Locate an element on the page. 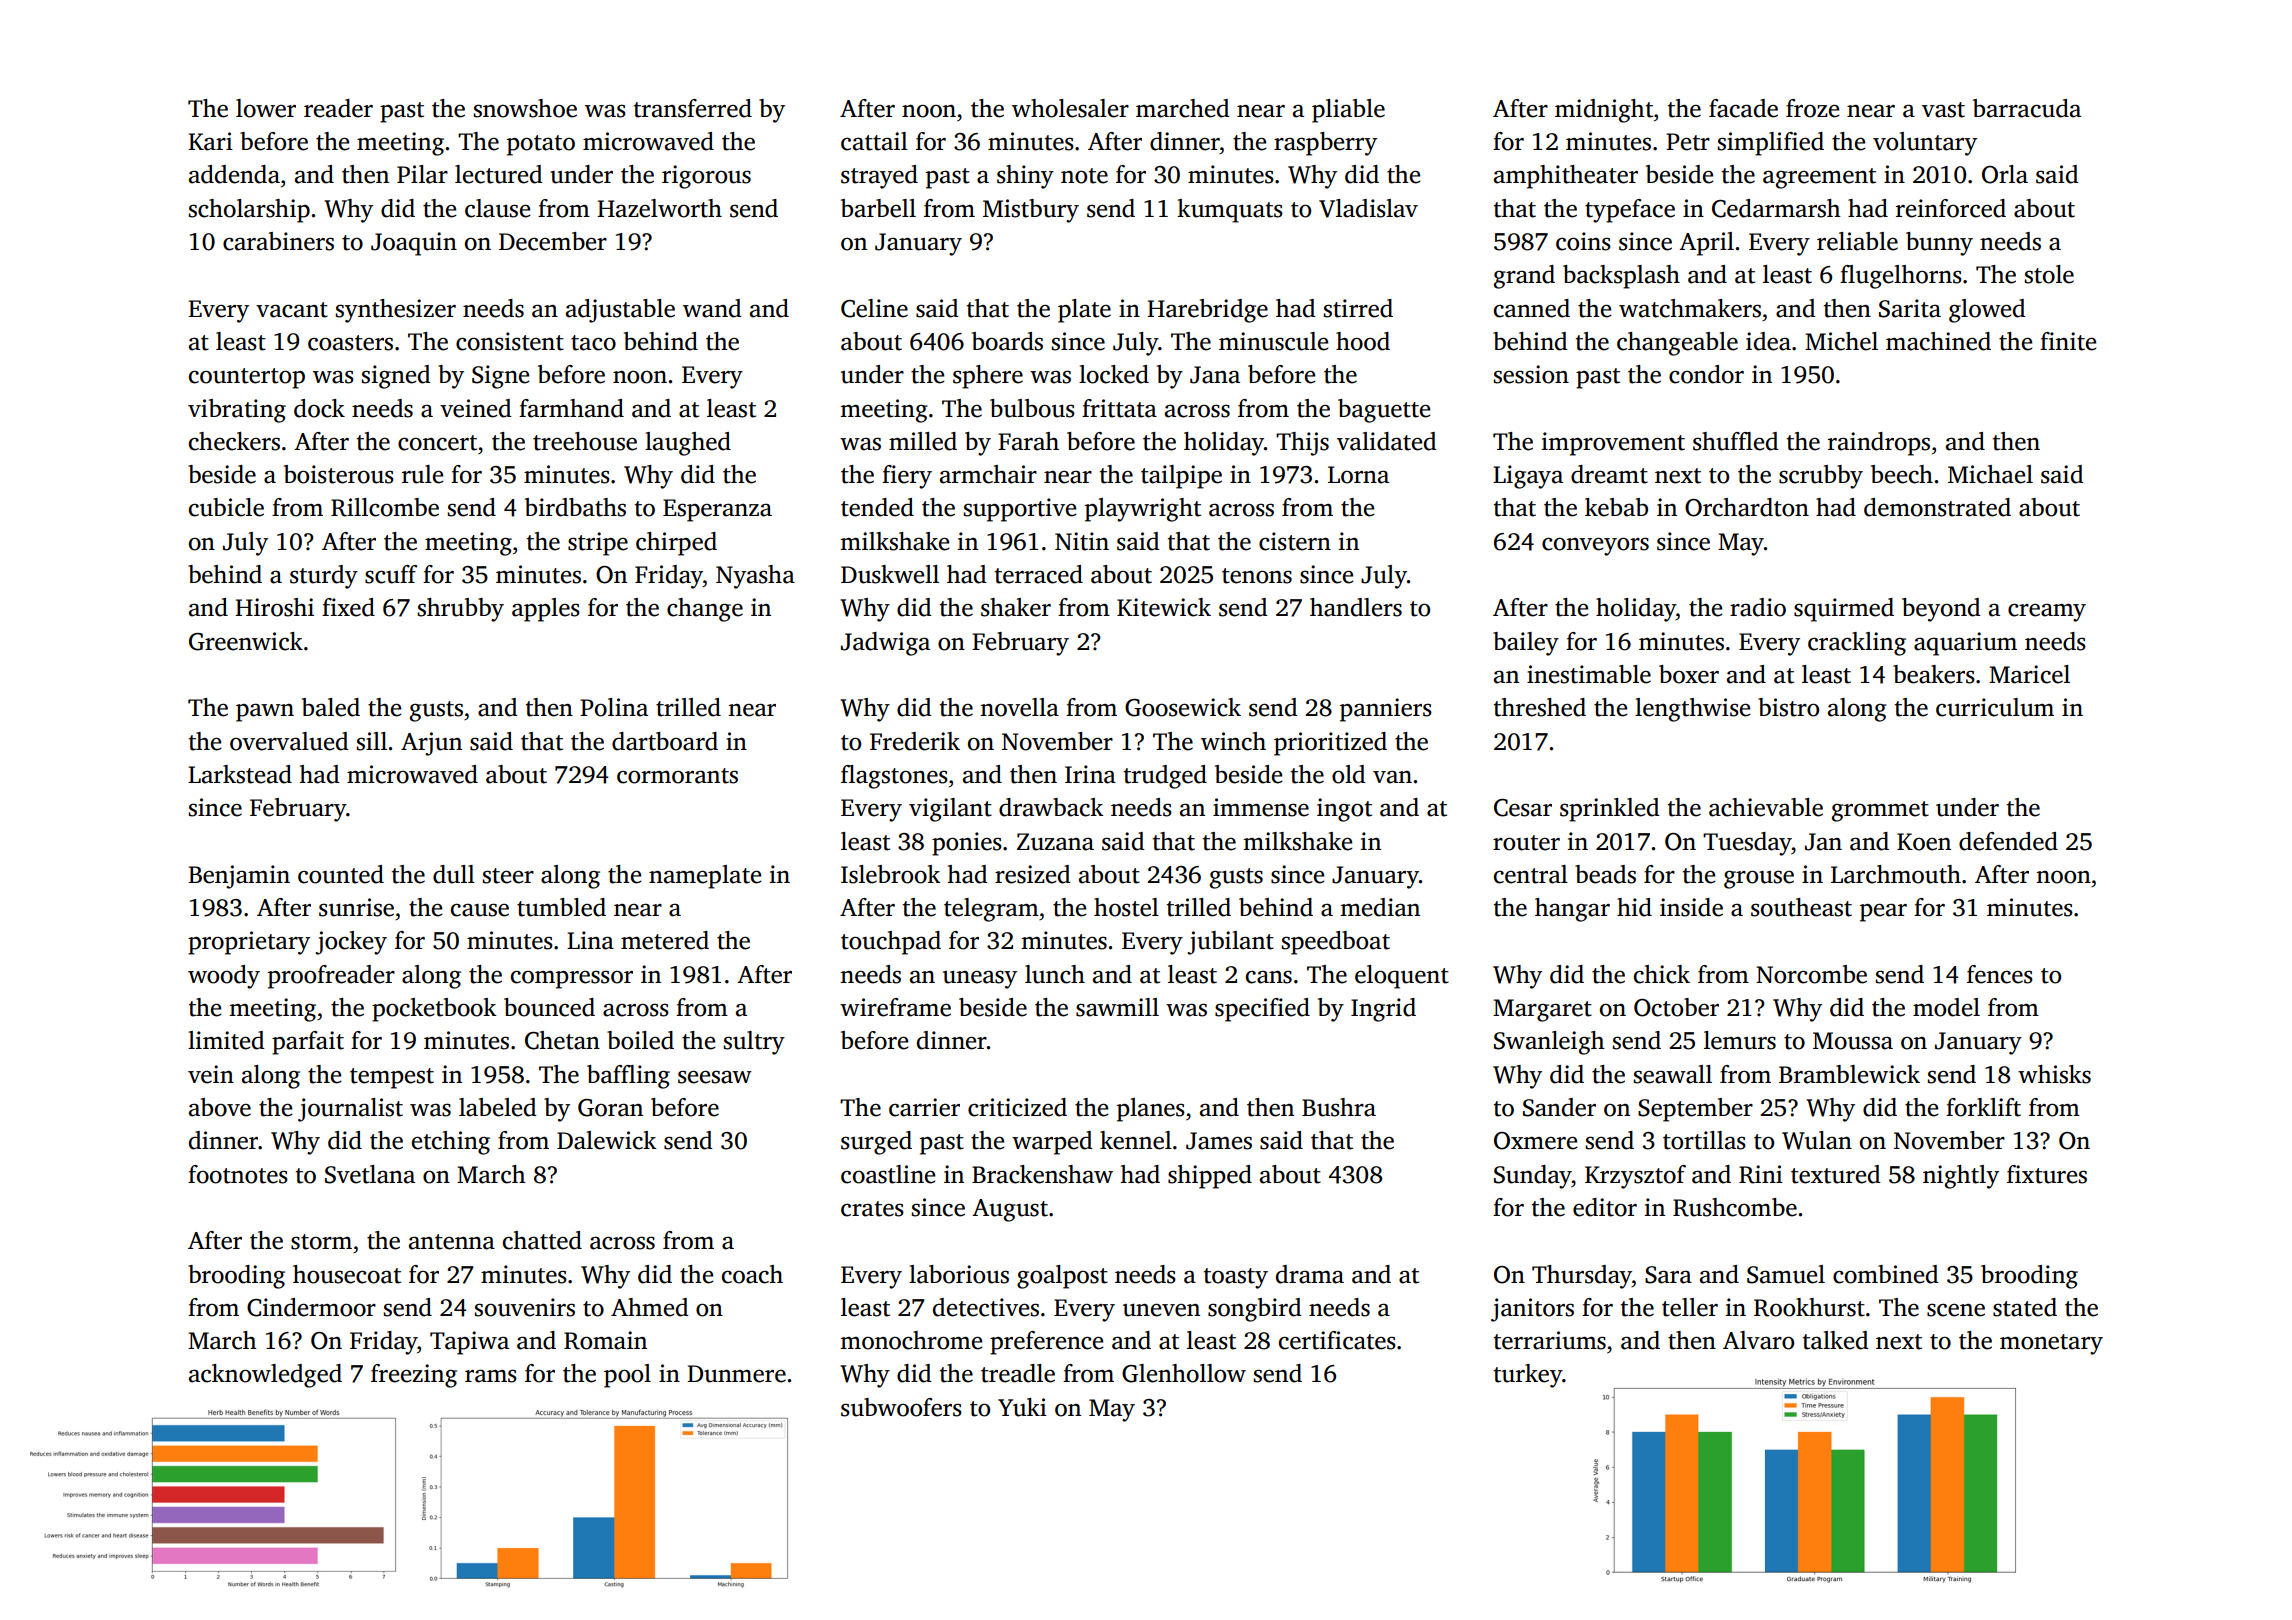 The width and height of the image is (2292, 1620). Romain is located at coordinates (605, 1340).
